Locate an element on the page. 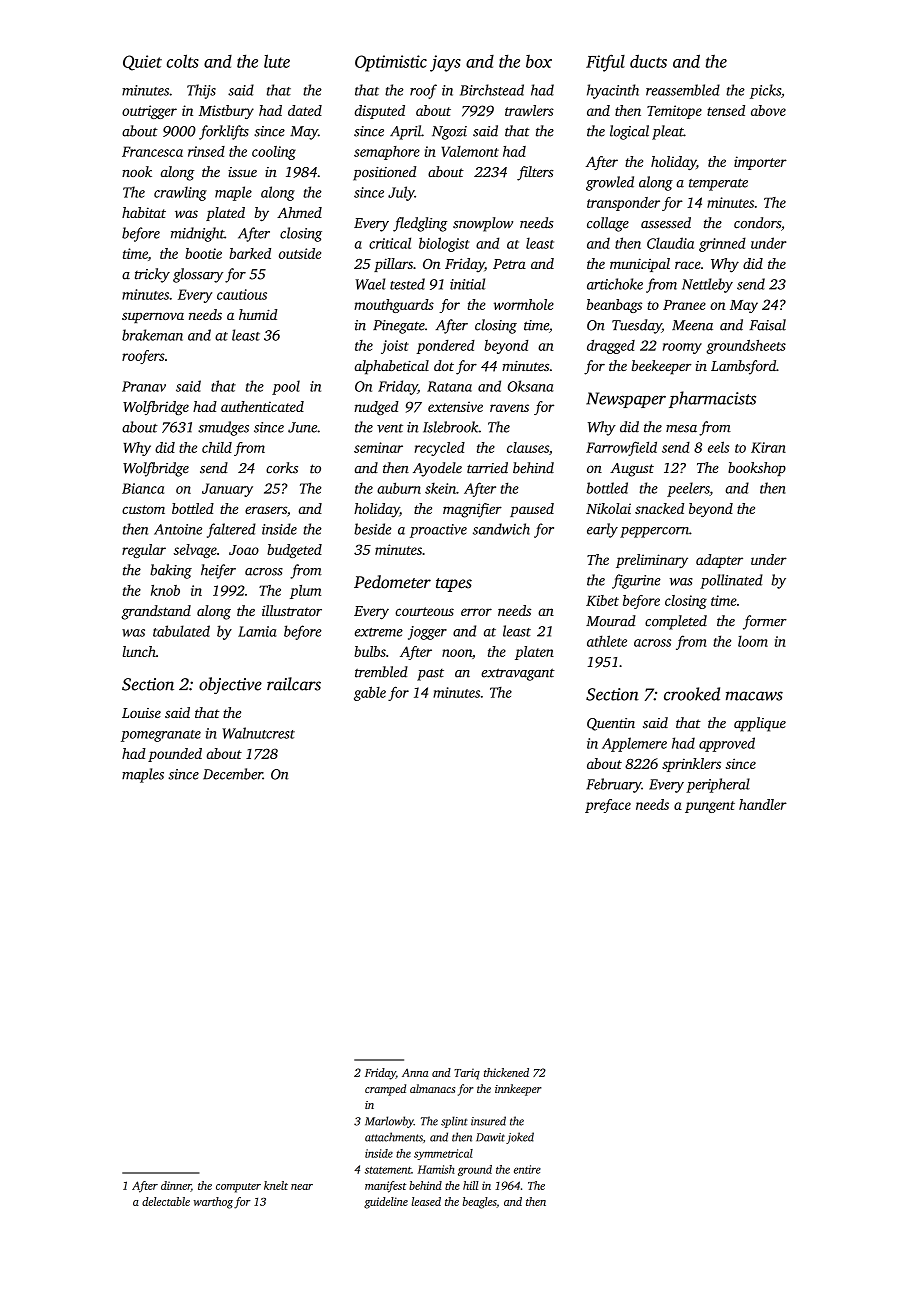 This document has width=908, height=1316. computer is located at coordinates (238, 1188).
